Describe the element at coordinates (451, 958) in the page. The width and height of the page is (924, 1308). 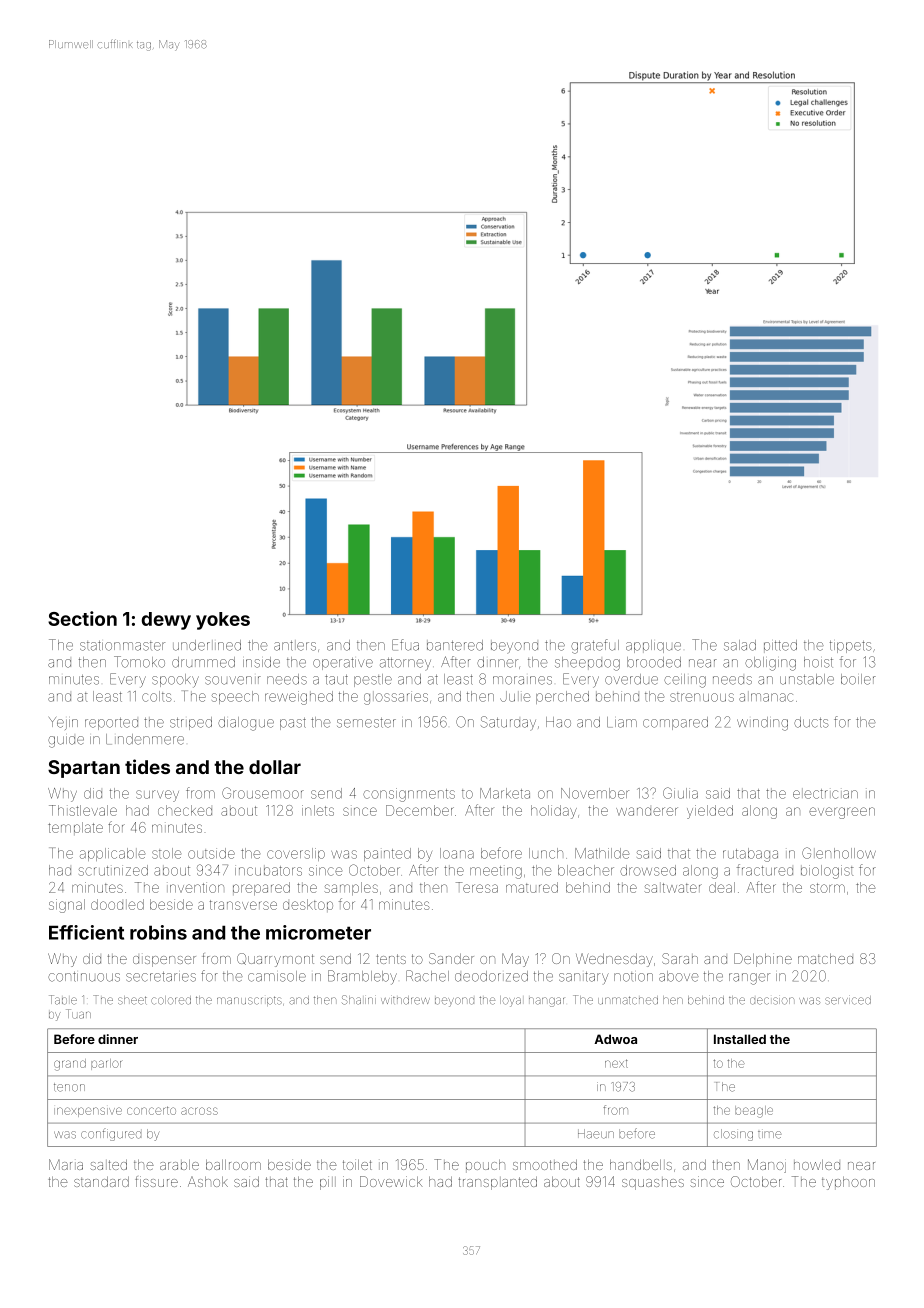
I see `Sander` at that location.
